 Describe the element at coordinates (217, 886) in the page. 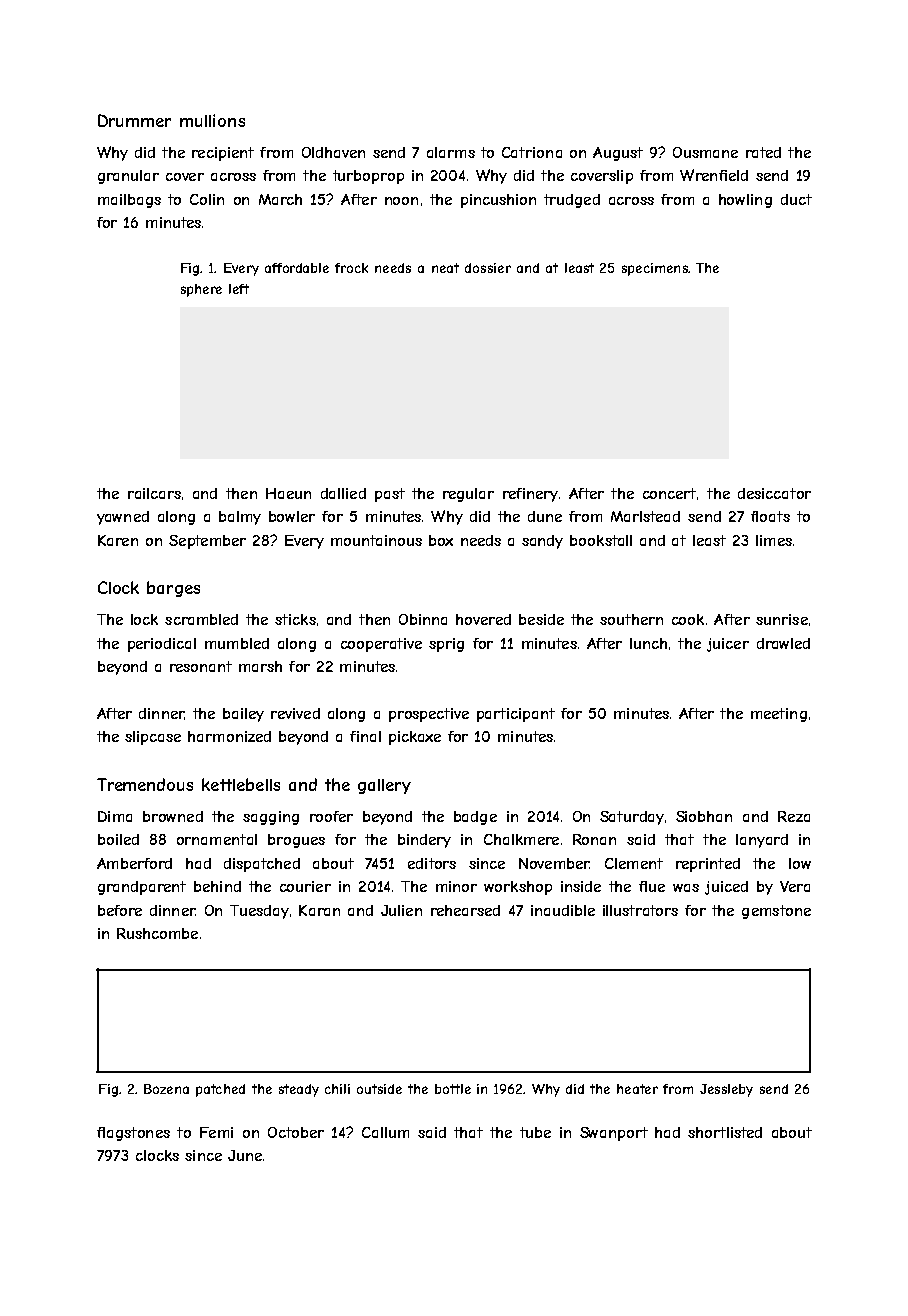

I see `behind` at that location.
